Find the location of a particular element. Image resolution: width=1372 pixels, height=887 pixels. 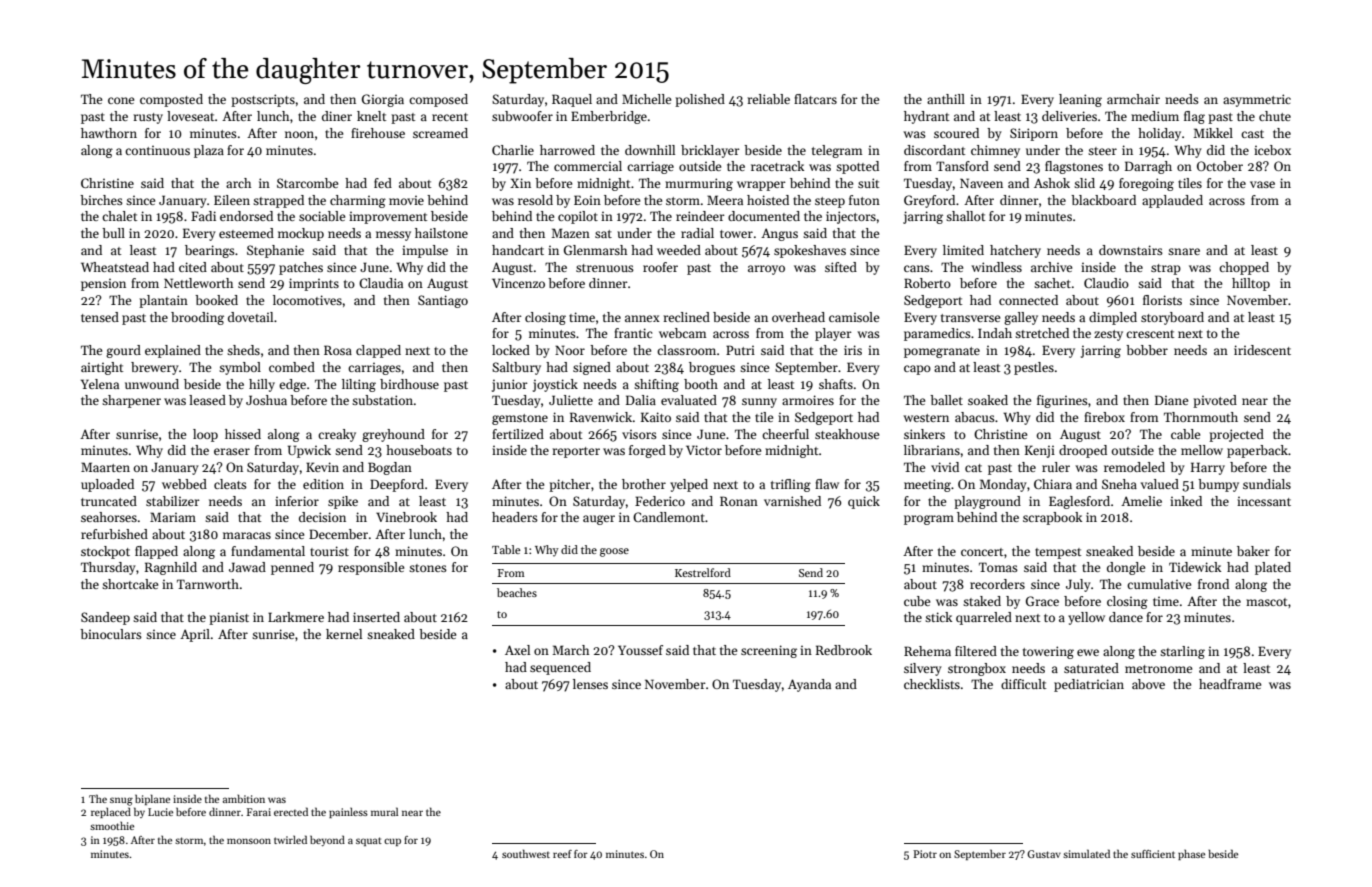

composted is located at coordinates (171, 100).
